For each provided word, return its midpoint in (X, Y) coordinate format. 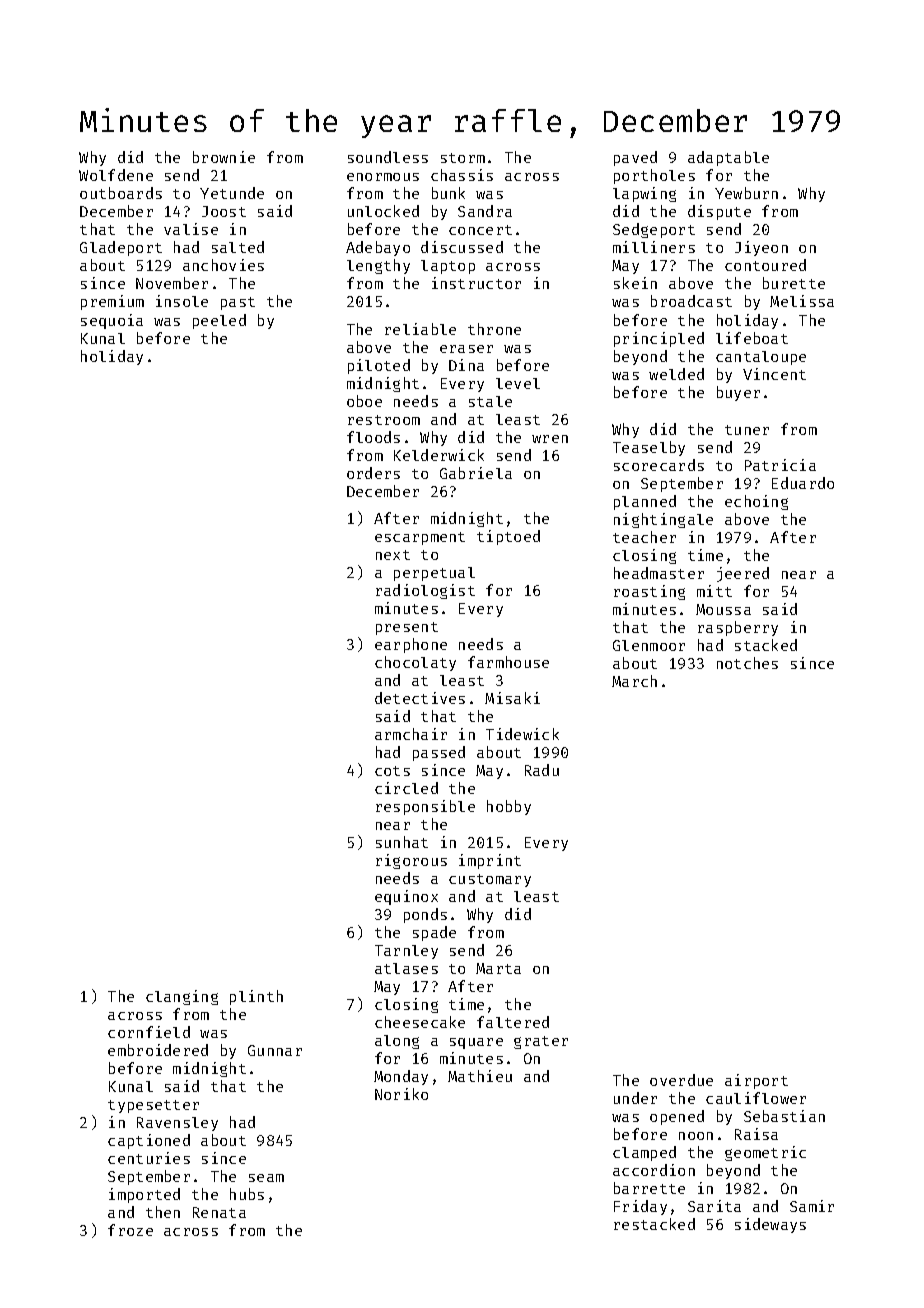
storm (463, 158)
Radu (542, 770)
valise (191, 229)
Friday (640, 1207)
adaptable (728, 158)
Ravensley (177, 1124)
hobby (509, 807)
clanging (182, 997)
